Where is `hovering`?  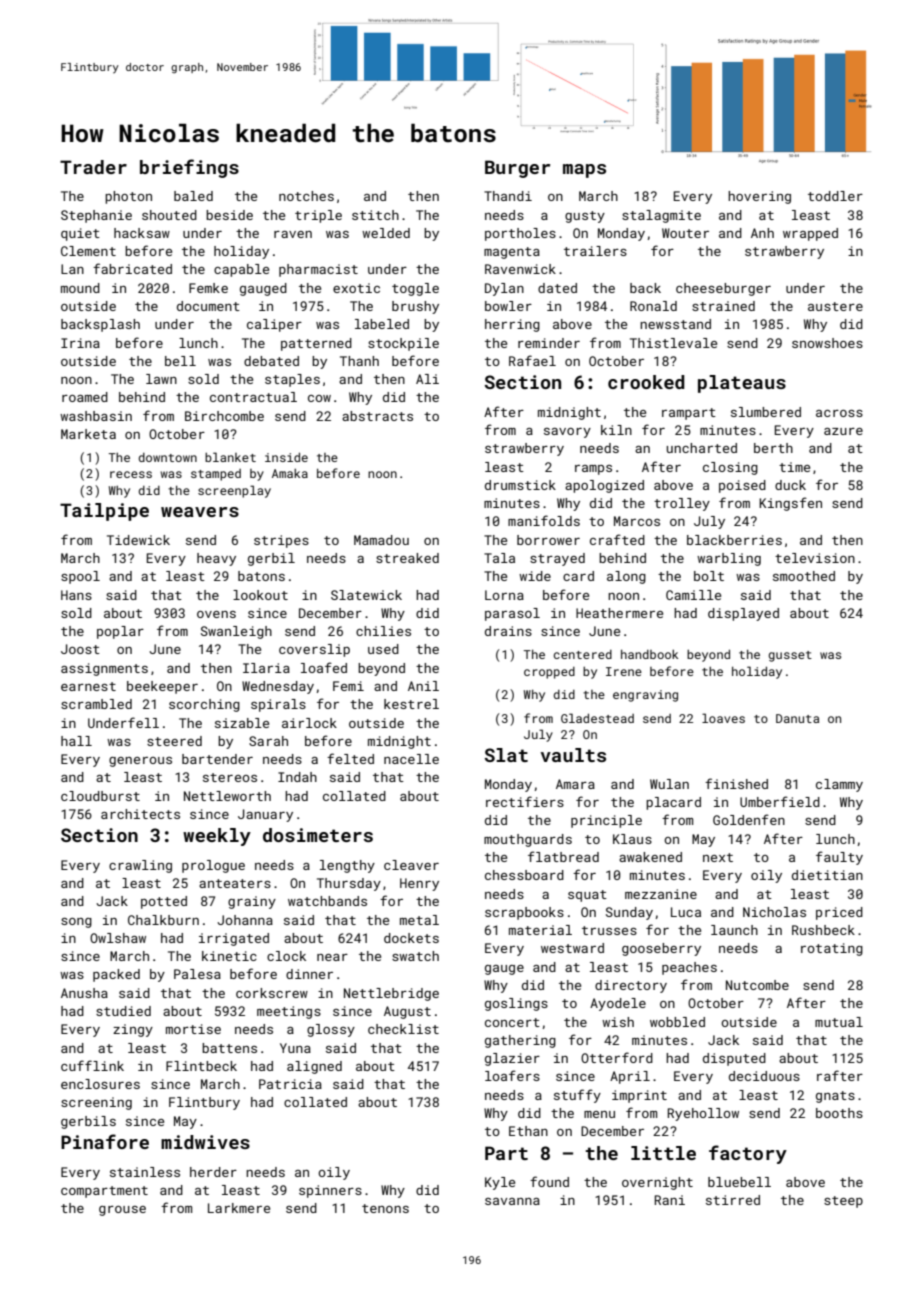 hovering is located at coordinates (759, 197).
